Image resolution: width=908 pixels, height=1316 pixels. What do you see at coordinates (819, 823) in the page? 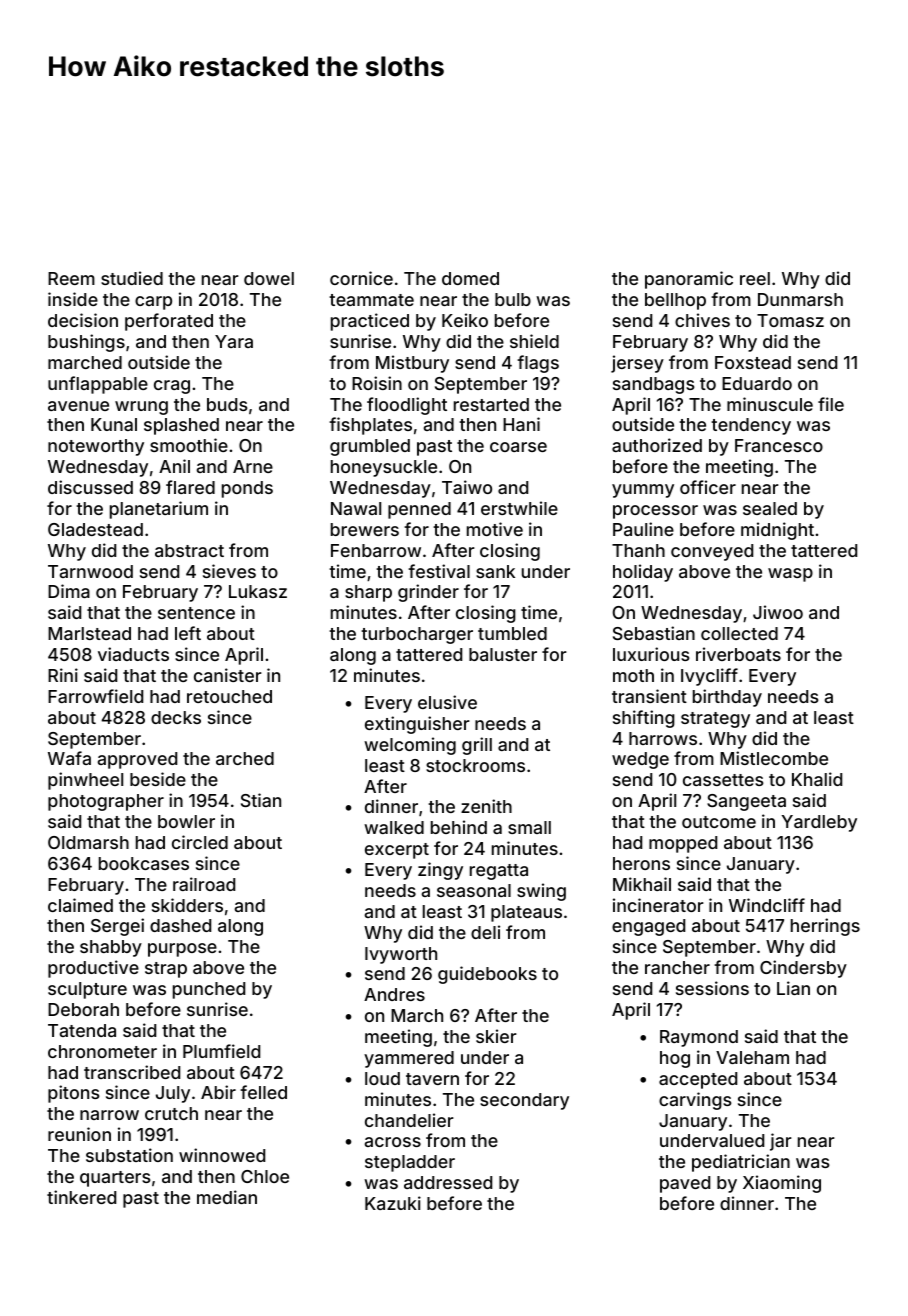
I see `Yardleby` at bounding box center [819, 823].
